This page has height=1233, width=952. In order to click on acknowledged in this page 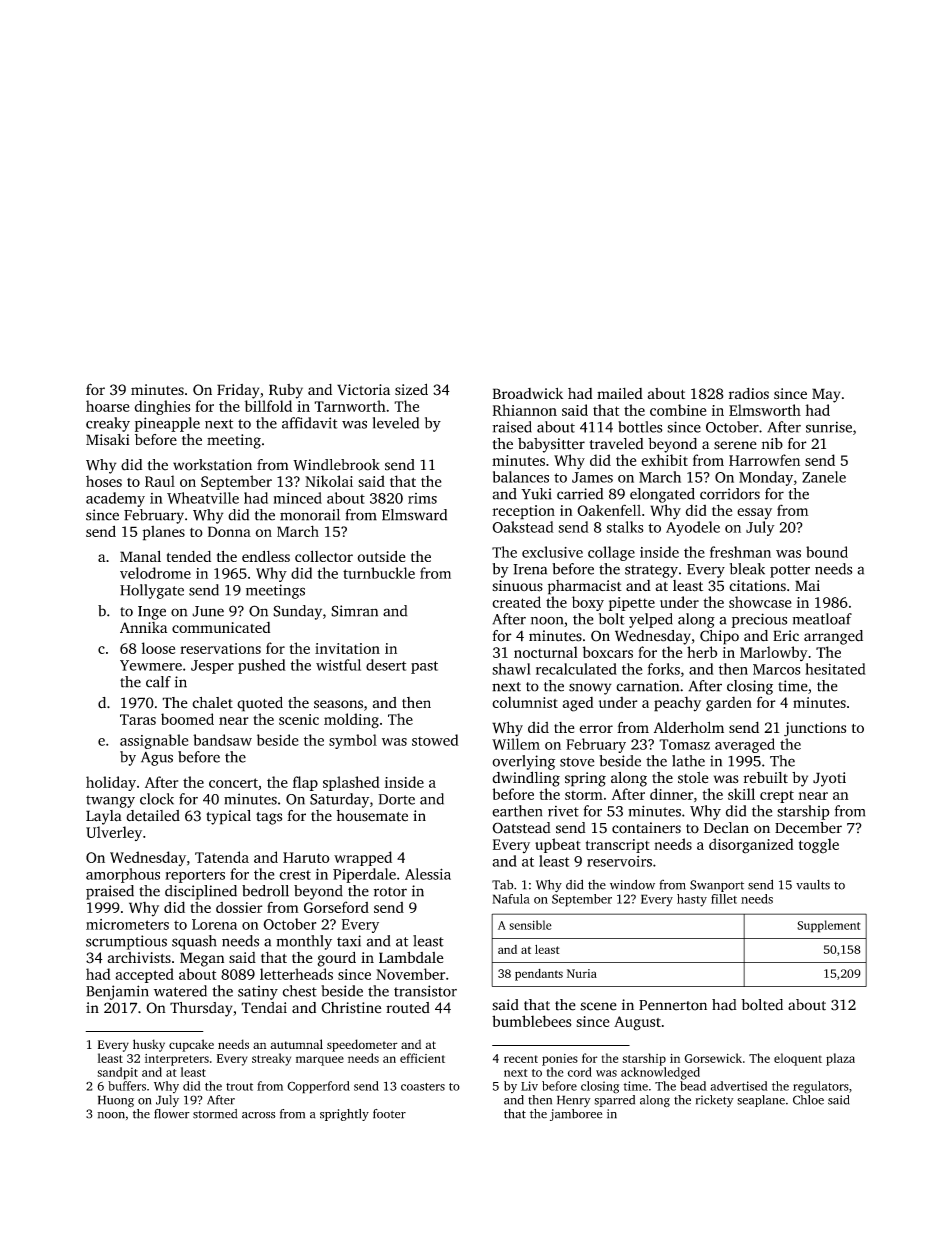, I will do `click(660, 1073)`.
